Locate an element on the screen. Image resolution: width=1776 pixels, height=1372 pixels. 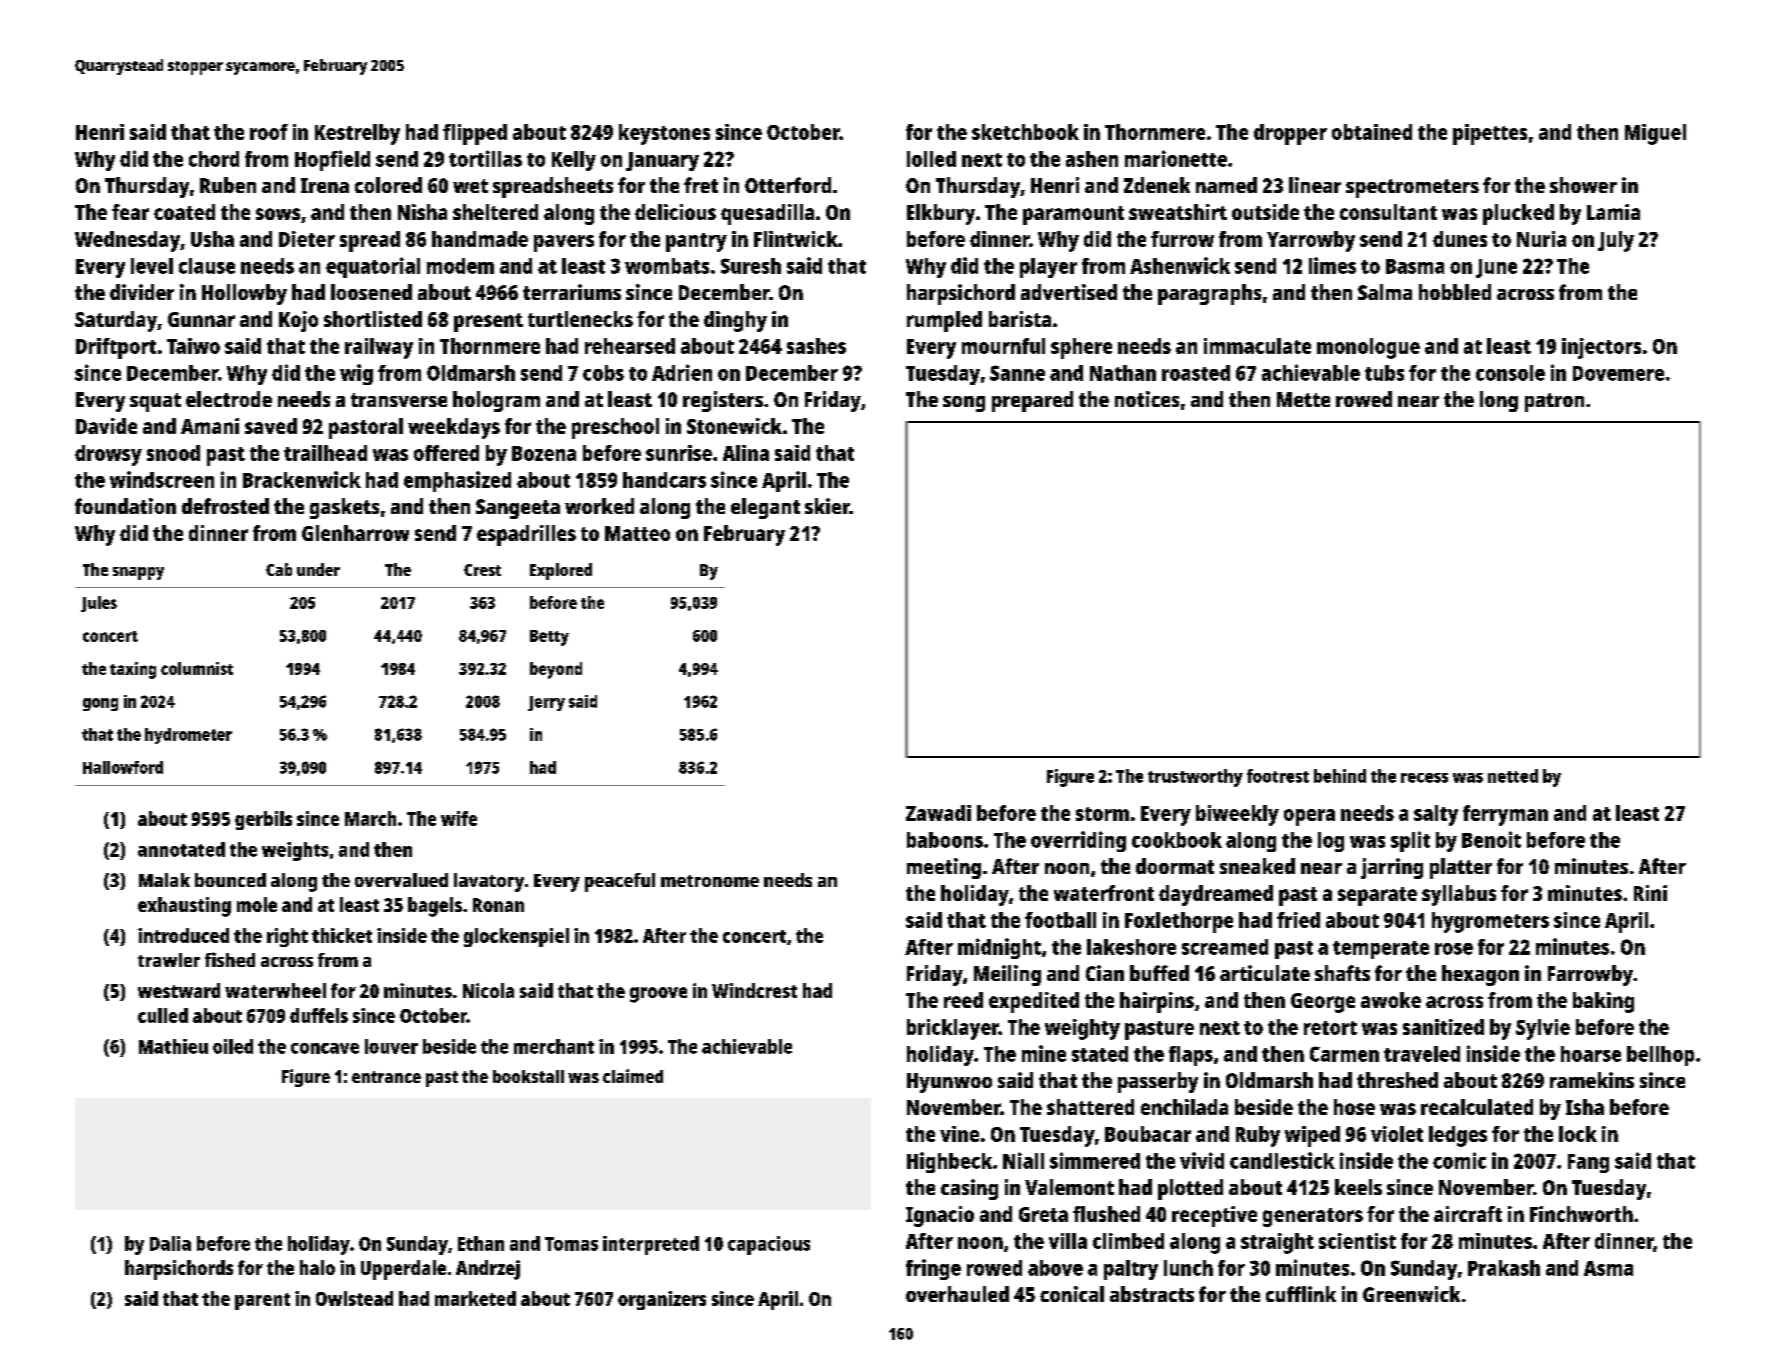
rose is located at coordinates (1454, 949).
